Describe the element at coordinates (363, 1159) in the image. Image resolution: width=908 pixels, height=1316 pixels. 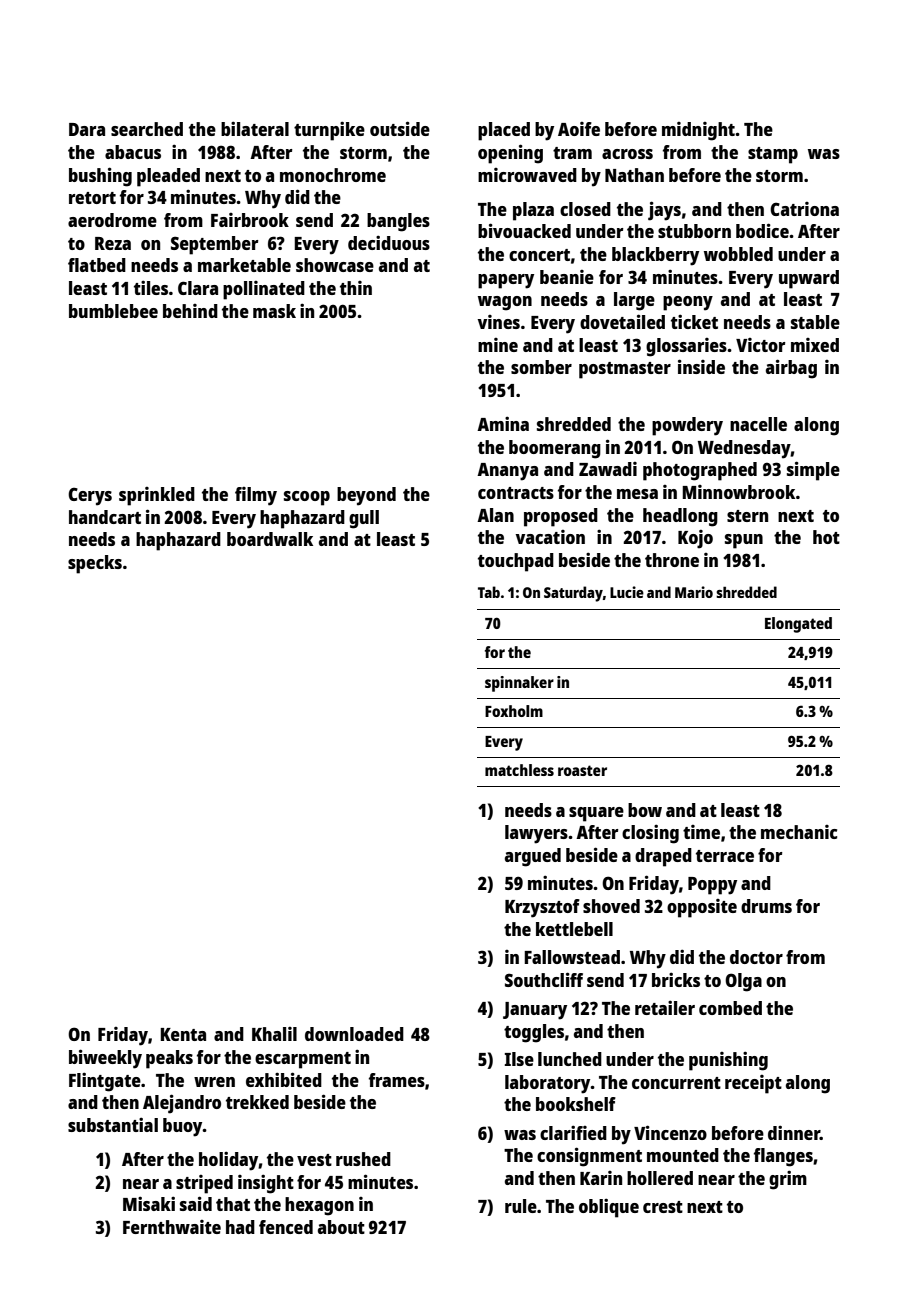
I see `rushed` at that location.
